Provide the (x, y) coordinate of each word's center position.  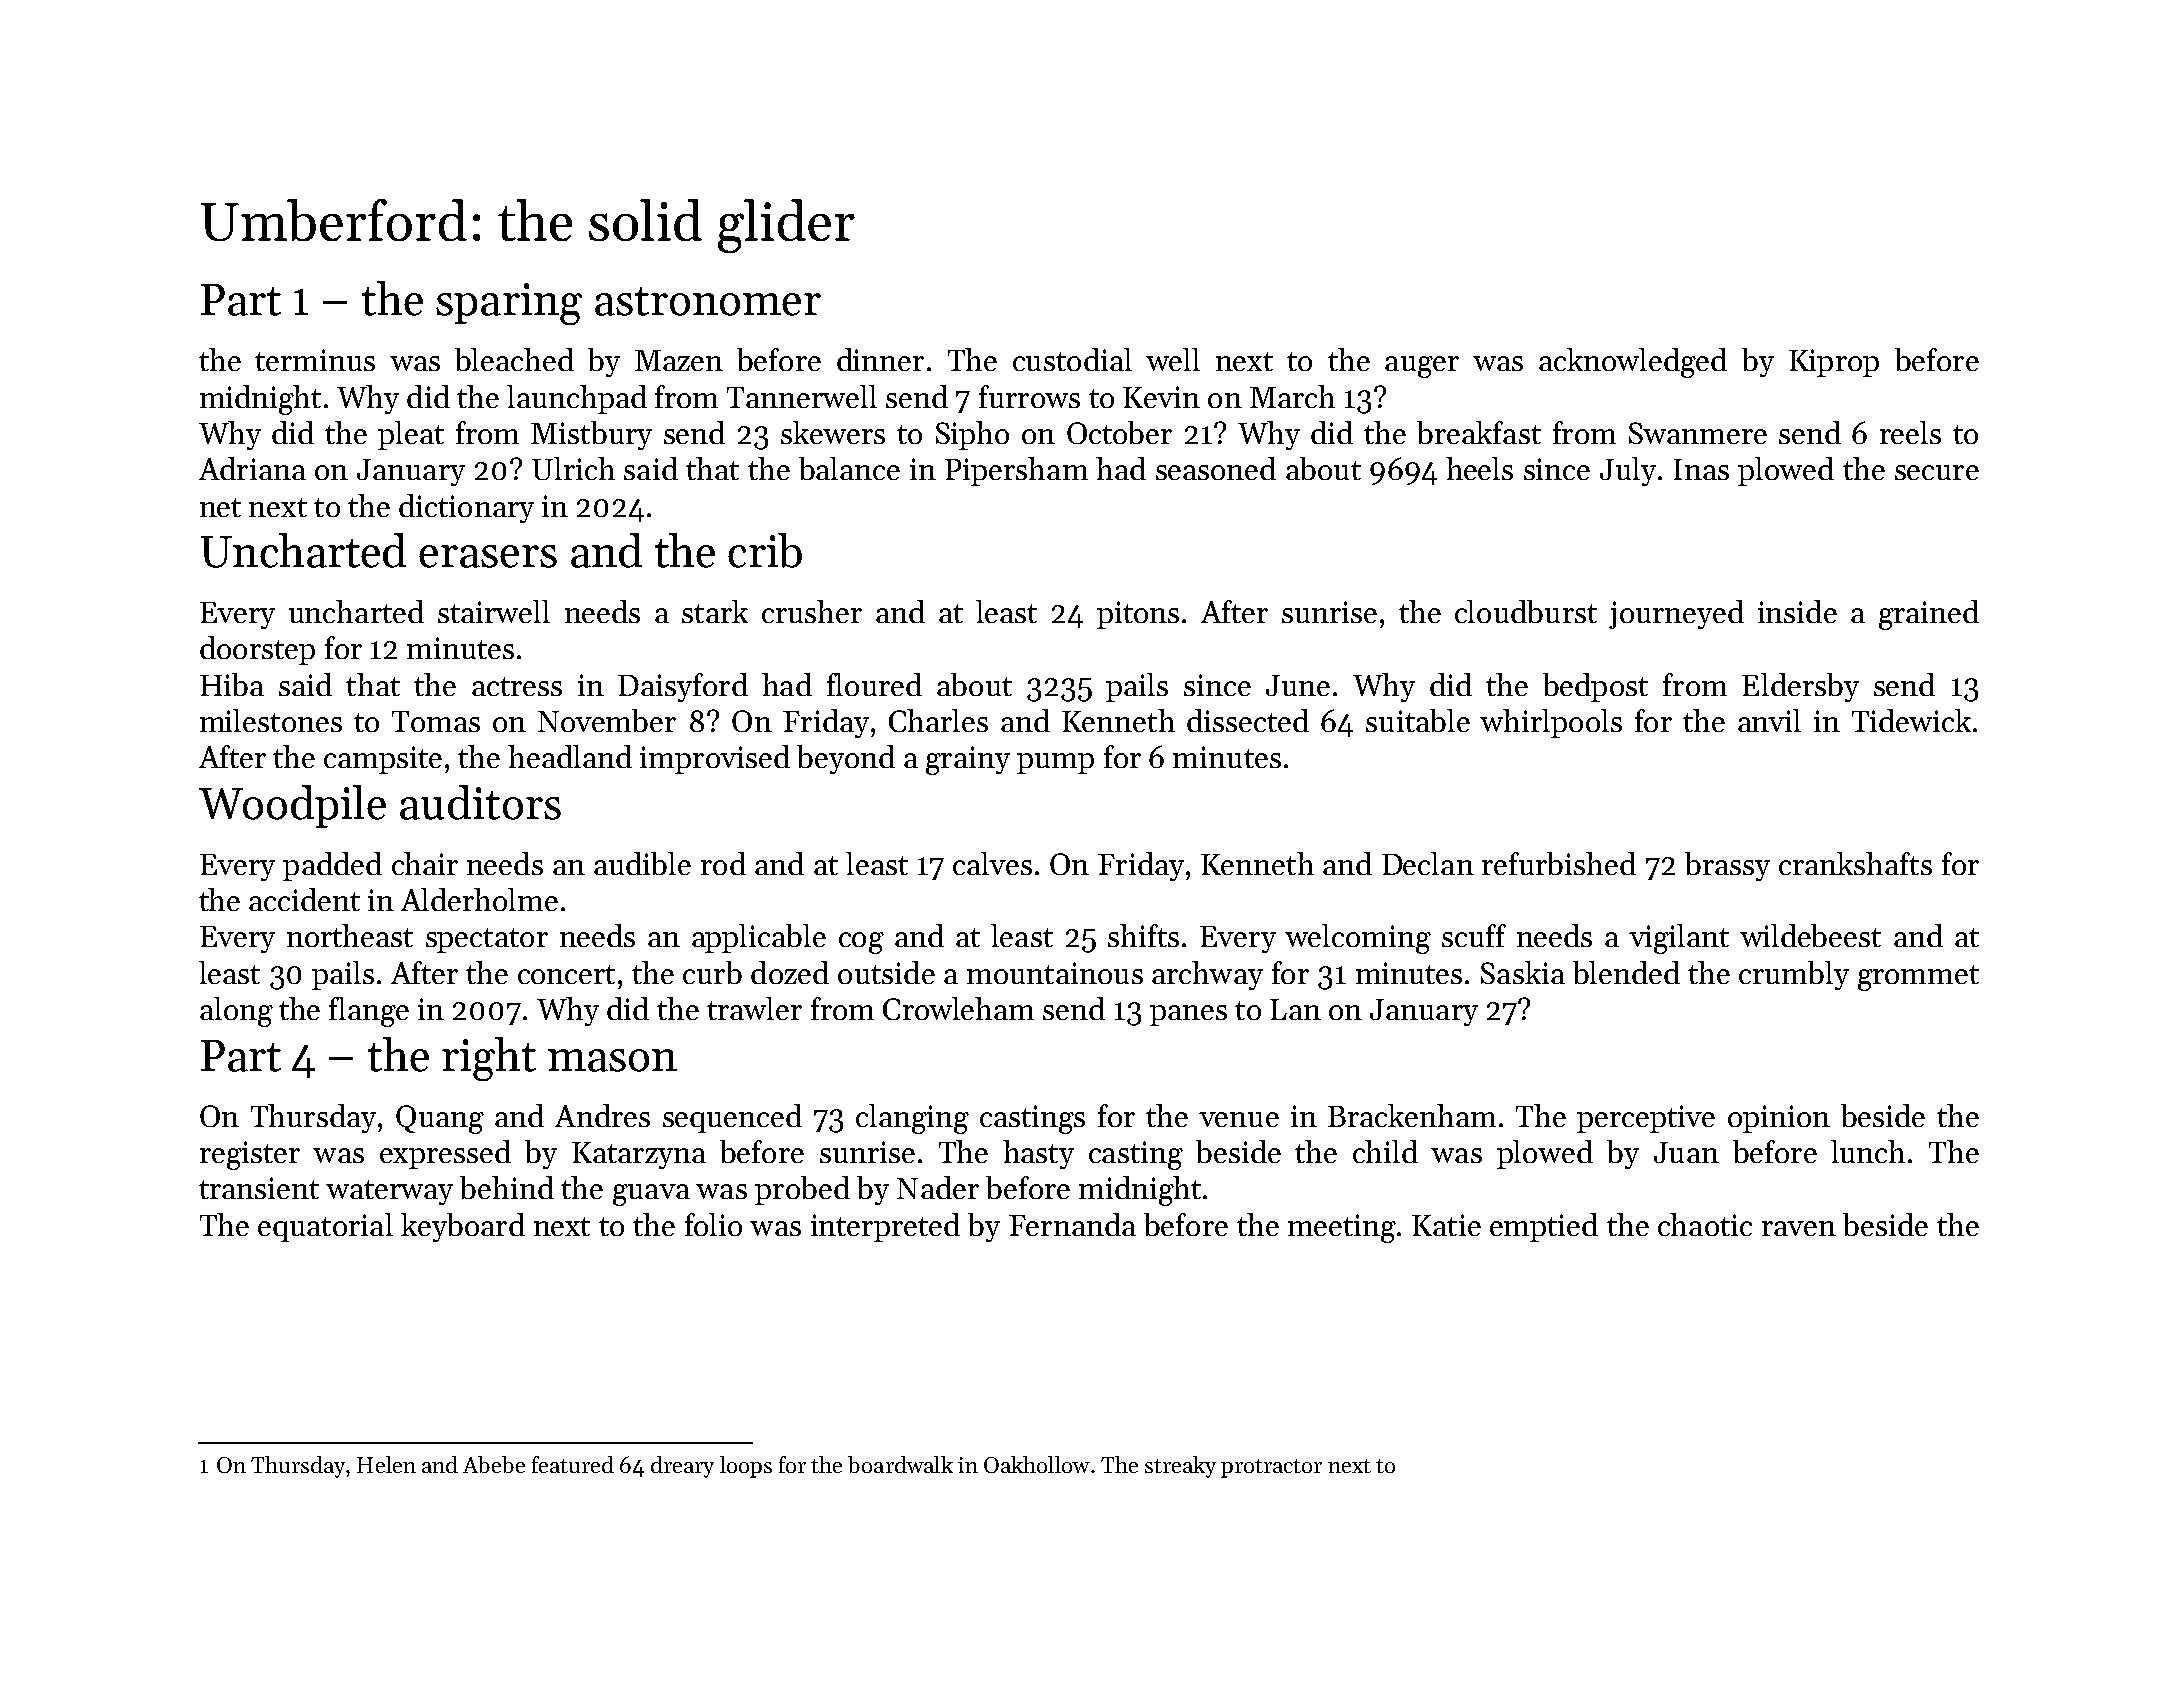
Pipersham (1016, 471)
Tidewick (1911, 720)
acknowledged (1633, 363)
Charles (938, 720)
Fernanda (1072, 1224)
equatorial (325, 1227)
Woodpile (292, 806)
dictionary (466, 508)
